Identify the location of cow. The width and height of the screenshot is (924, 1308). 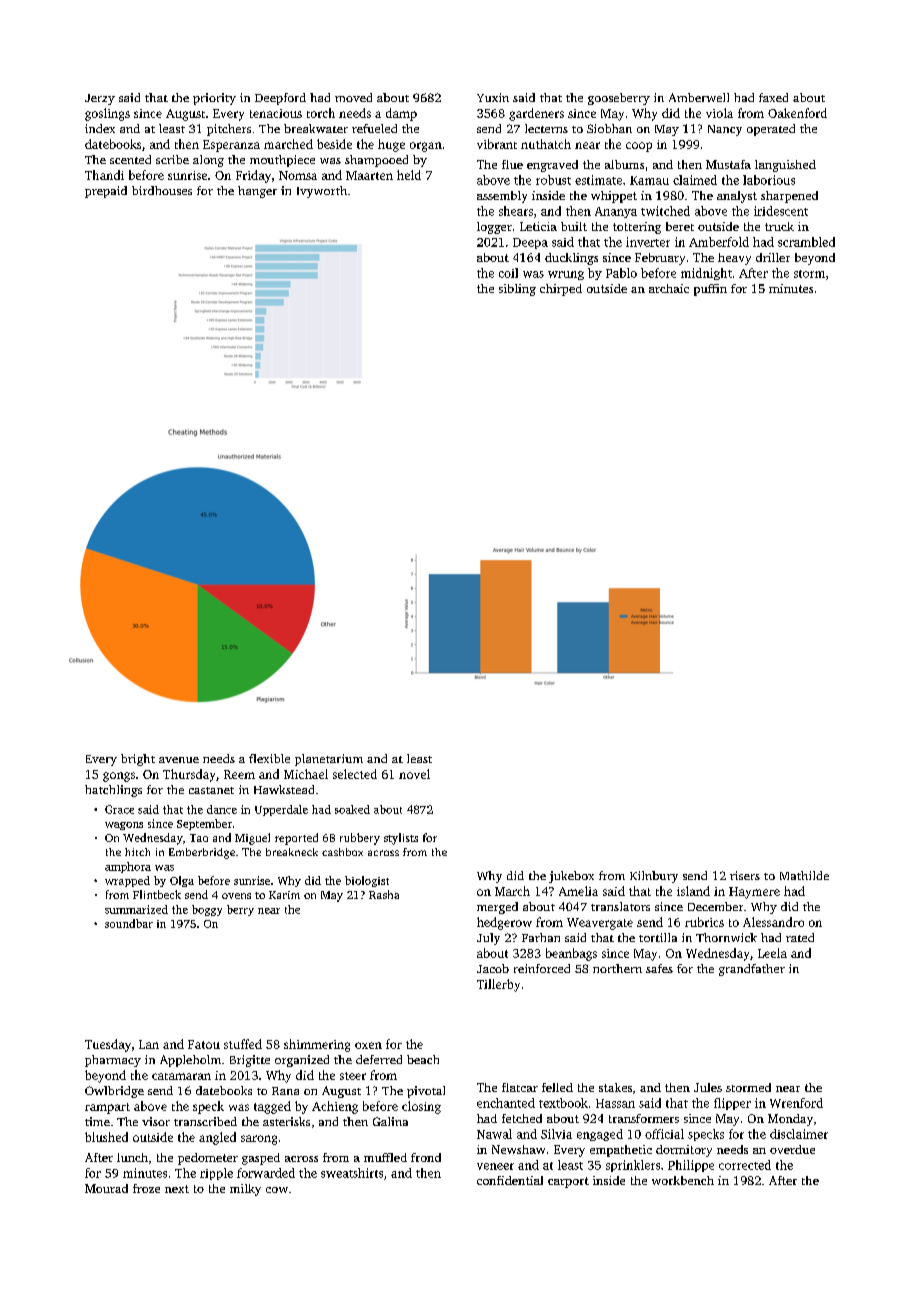
(277, 1190).
